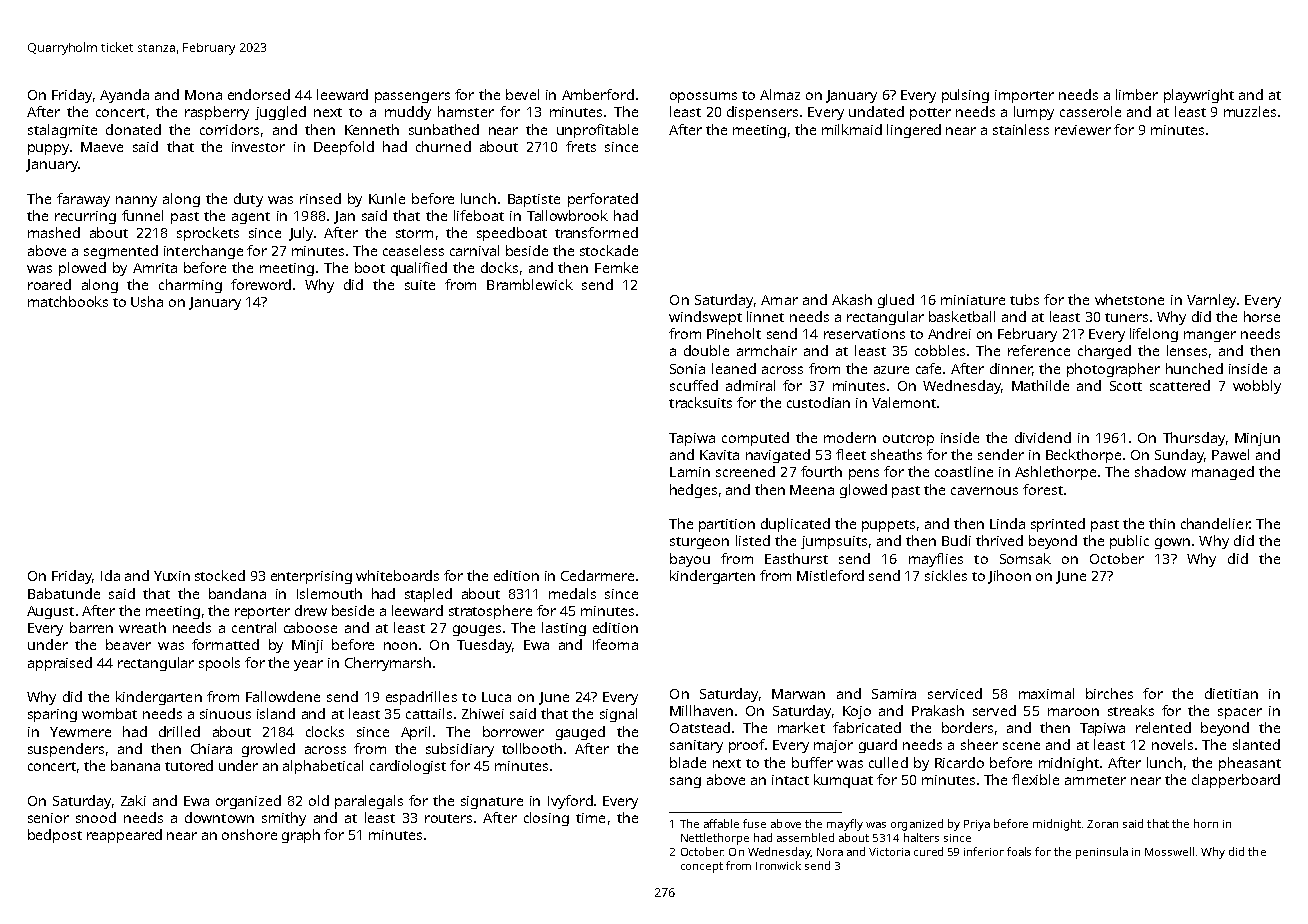 This screenshot has width=1308, height=924. What do you see at coordinates (261, 284) in the screenshot?
I see `foreword` at bounding box center [261, 284].
